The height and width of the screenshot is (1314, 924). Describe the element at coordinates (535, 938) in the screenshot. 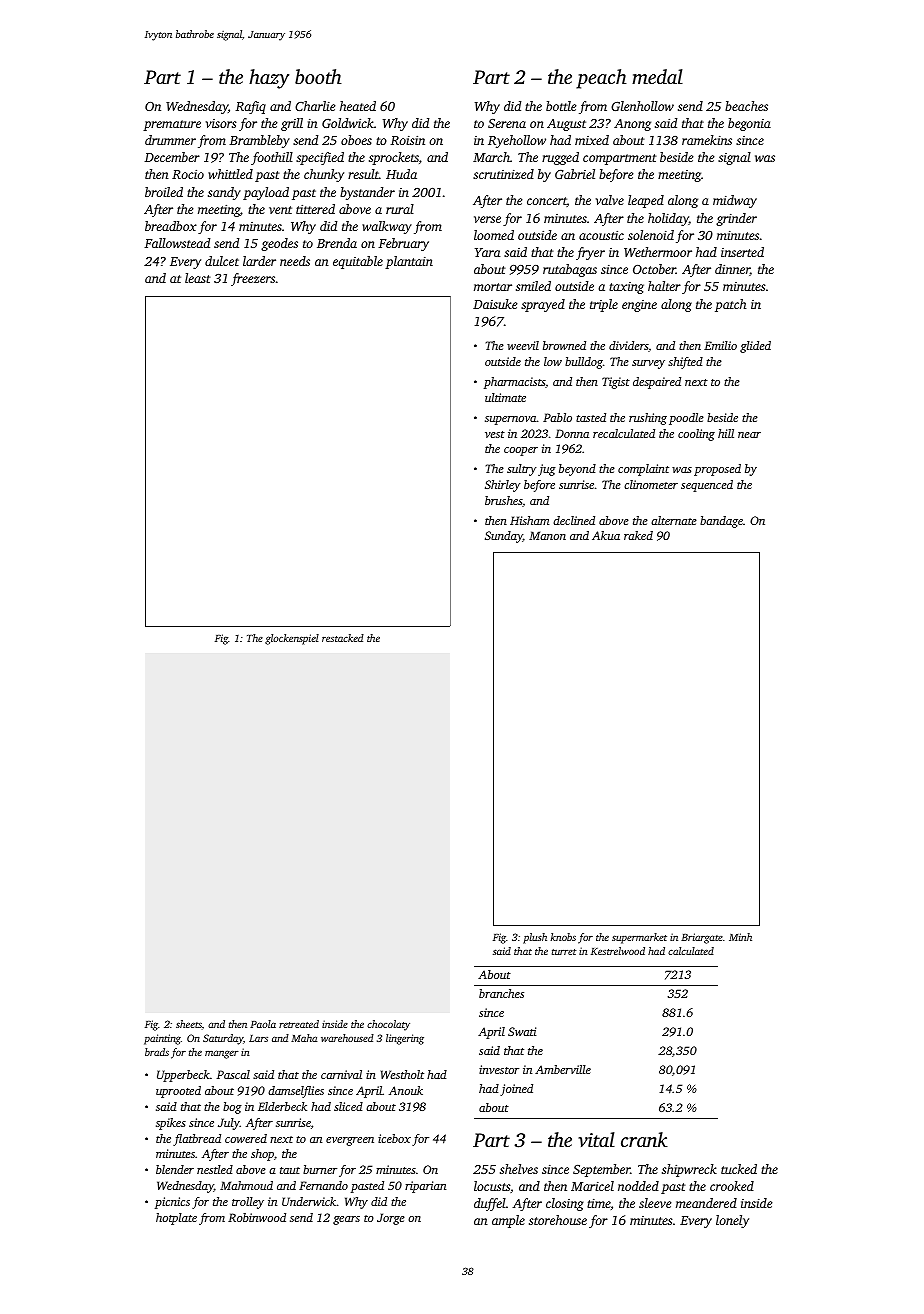

I see `plush` at that location.
